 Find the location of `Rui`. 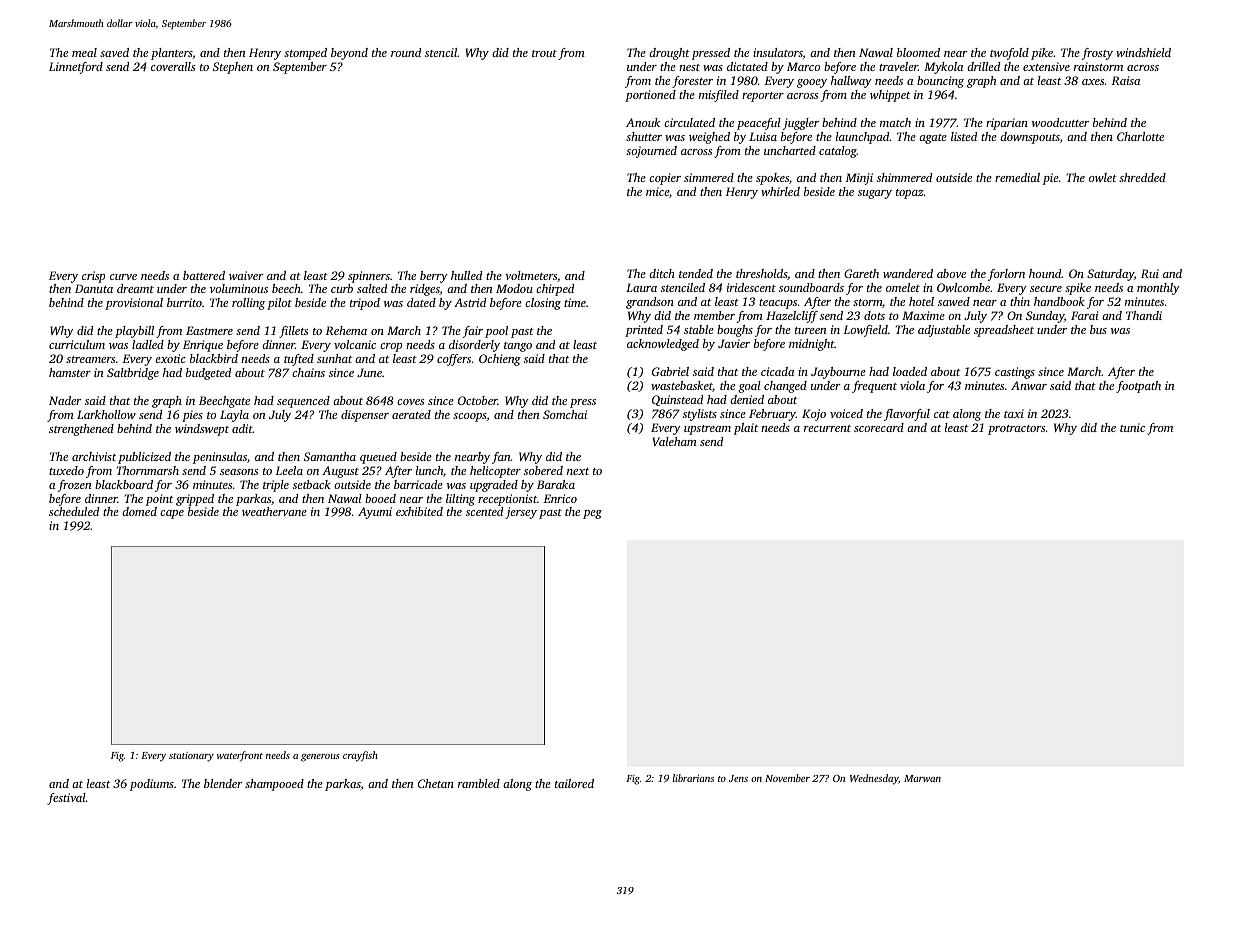

Rui is located at coordinates (1150, 273).
